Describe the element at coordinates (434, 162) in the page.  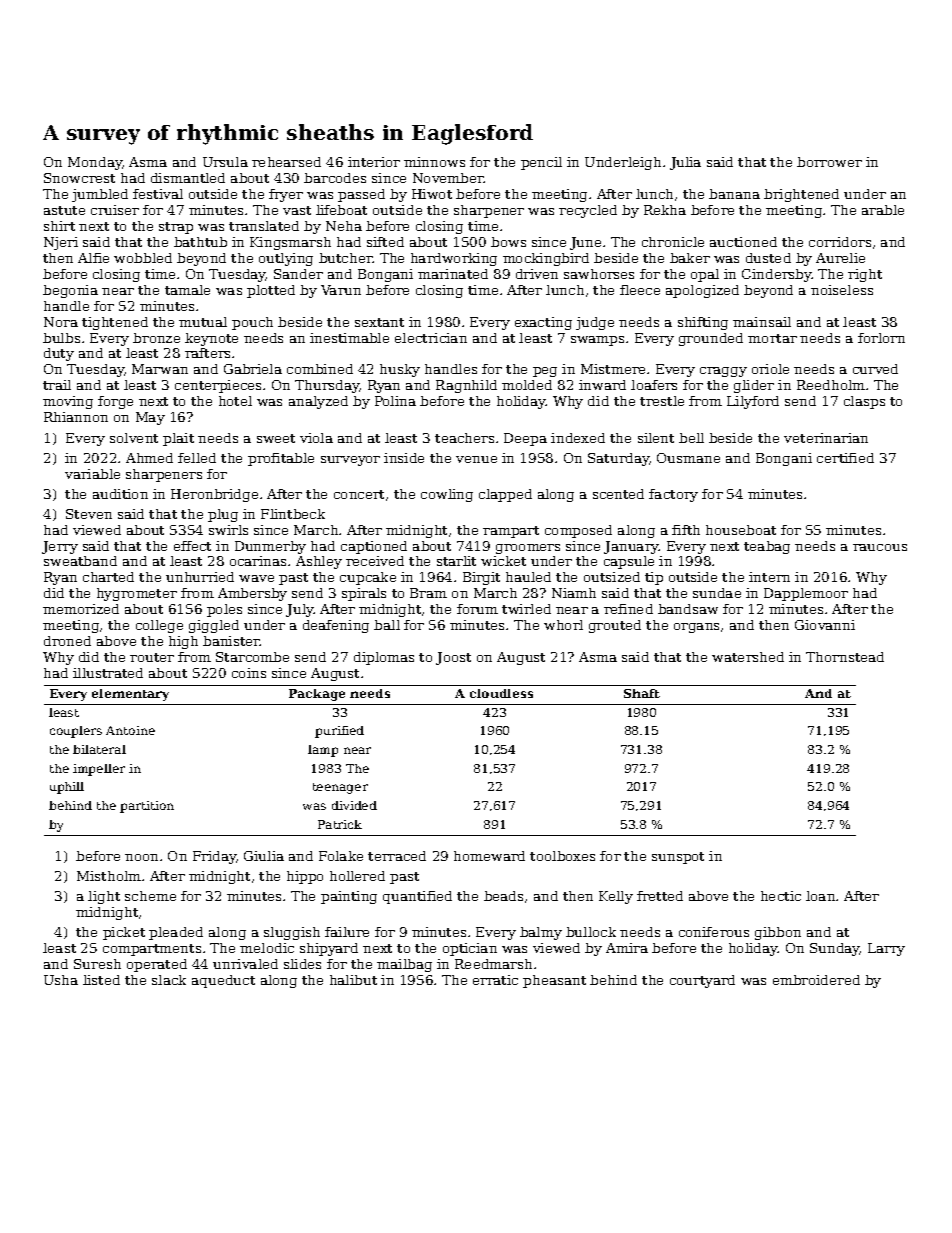
I see `minnows` at that location.
